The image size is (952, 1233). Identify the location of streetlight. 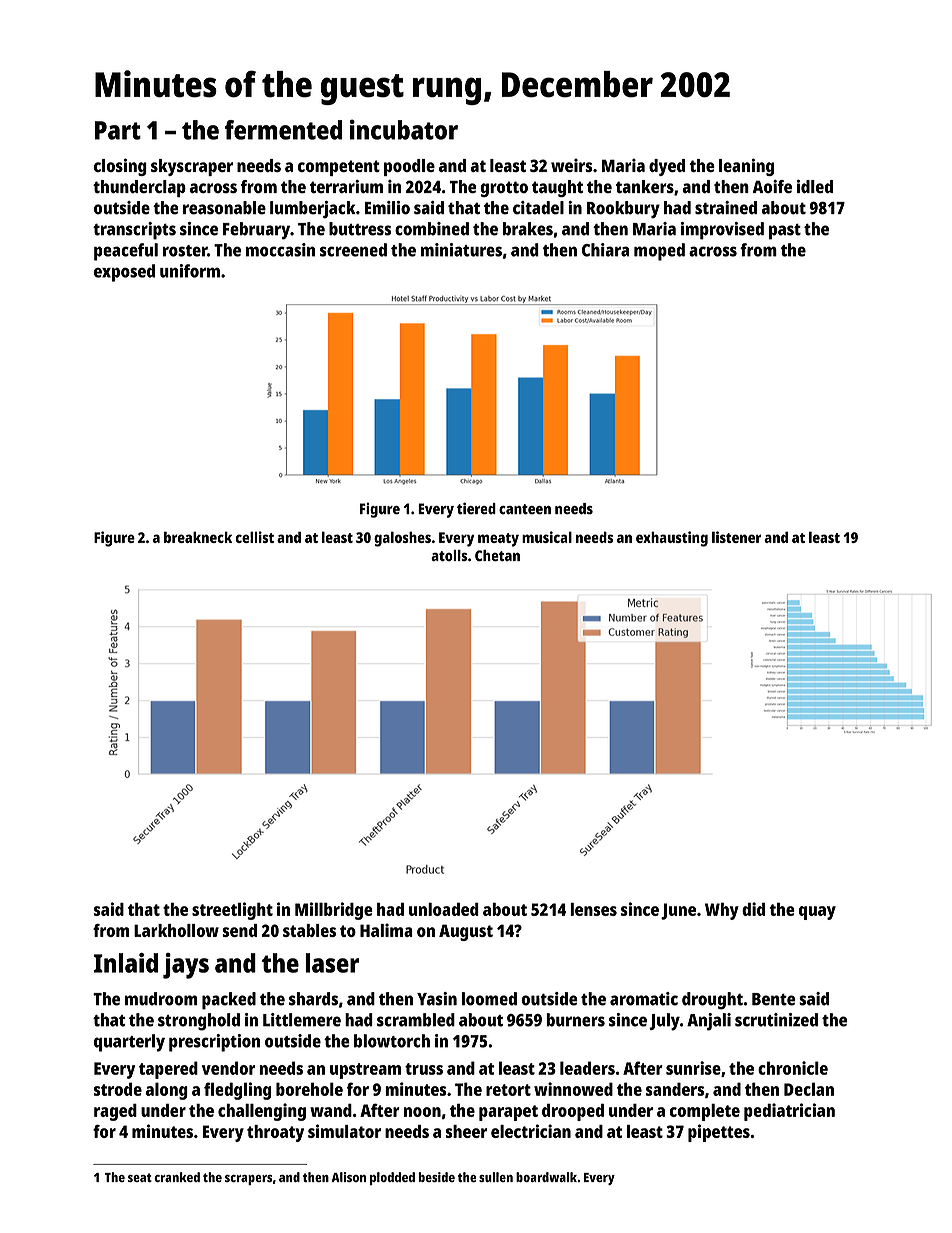
(232, 911).
